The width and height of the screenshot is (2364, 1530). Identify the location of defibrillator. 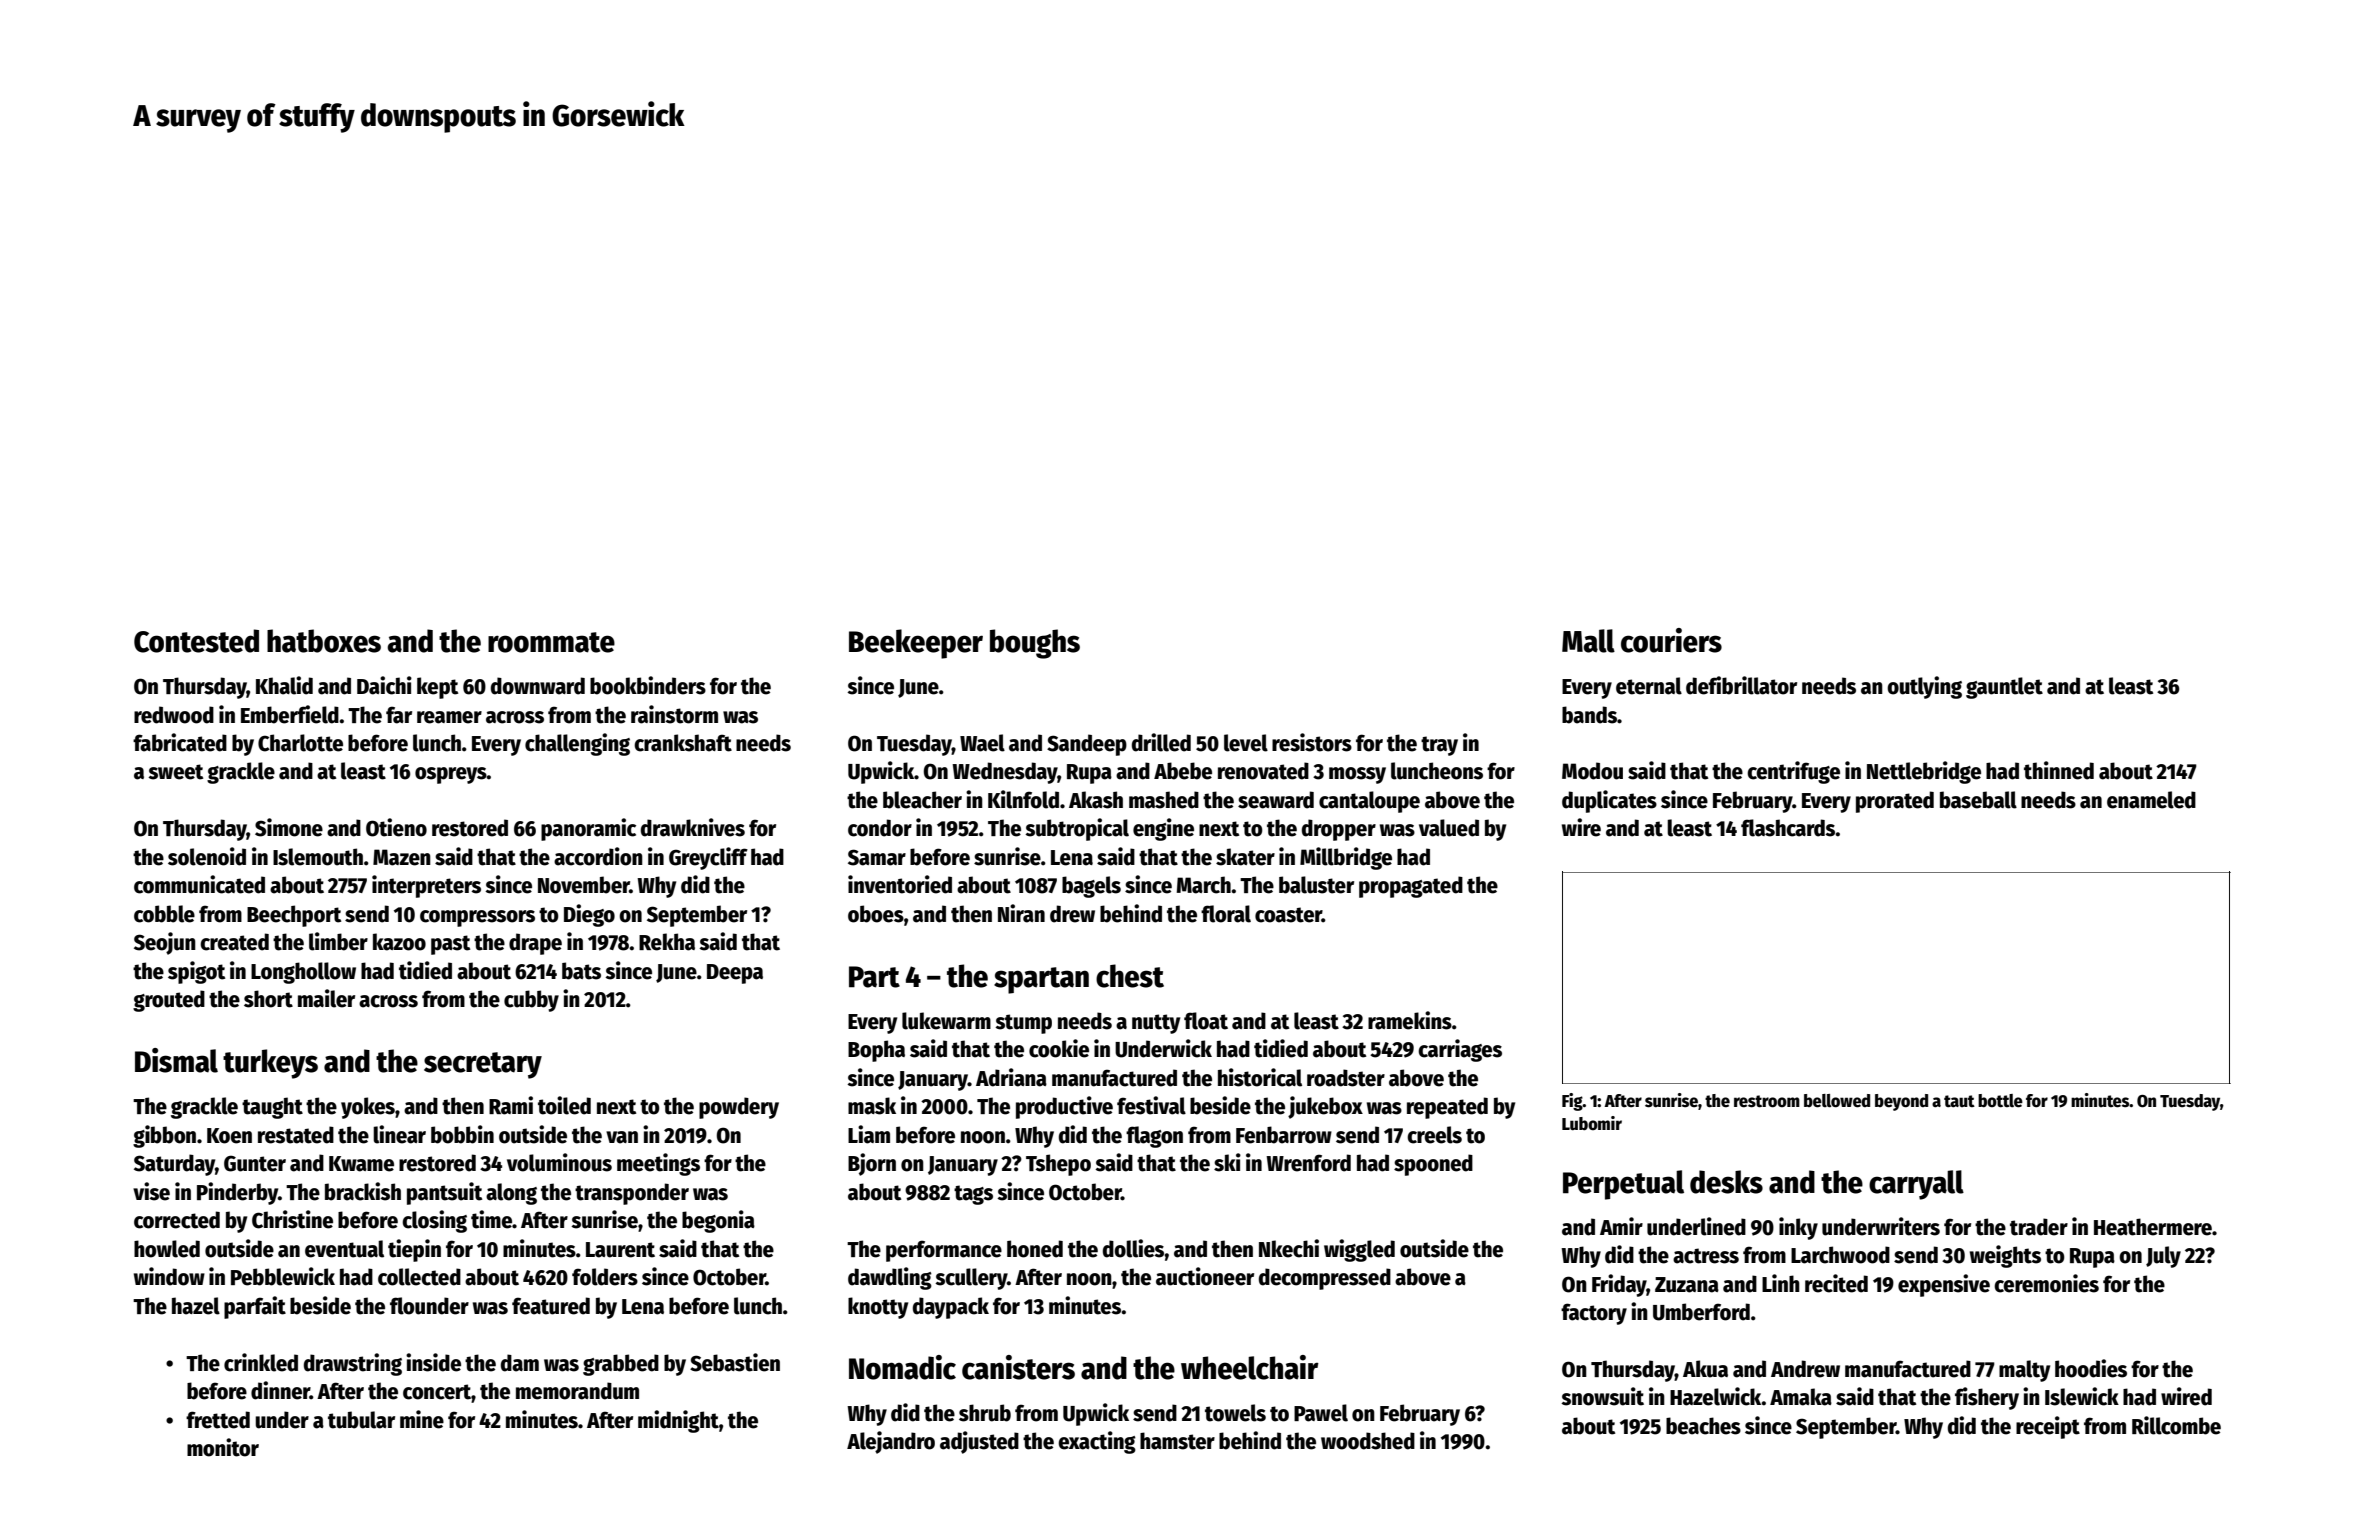
(1741, 685).
